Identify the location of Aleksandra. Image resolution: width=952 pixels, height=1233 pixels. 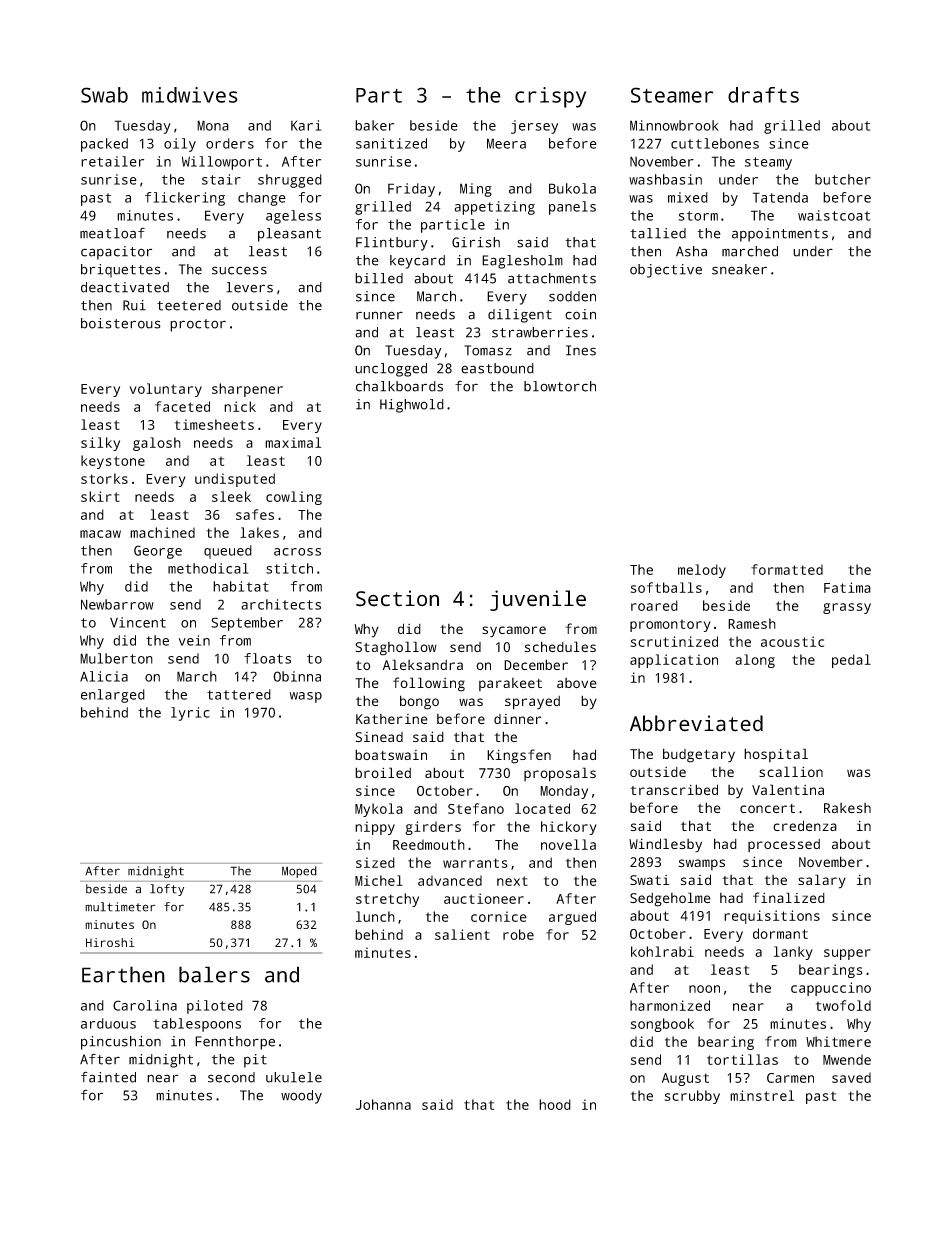
(423, 664).
